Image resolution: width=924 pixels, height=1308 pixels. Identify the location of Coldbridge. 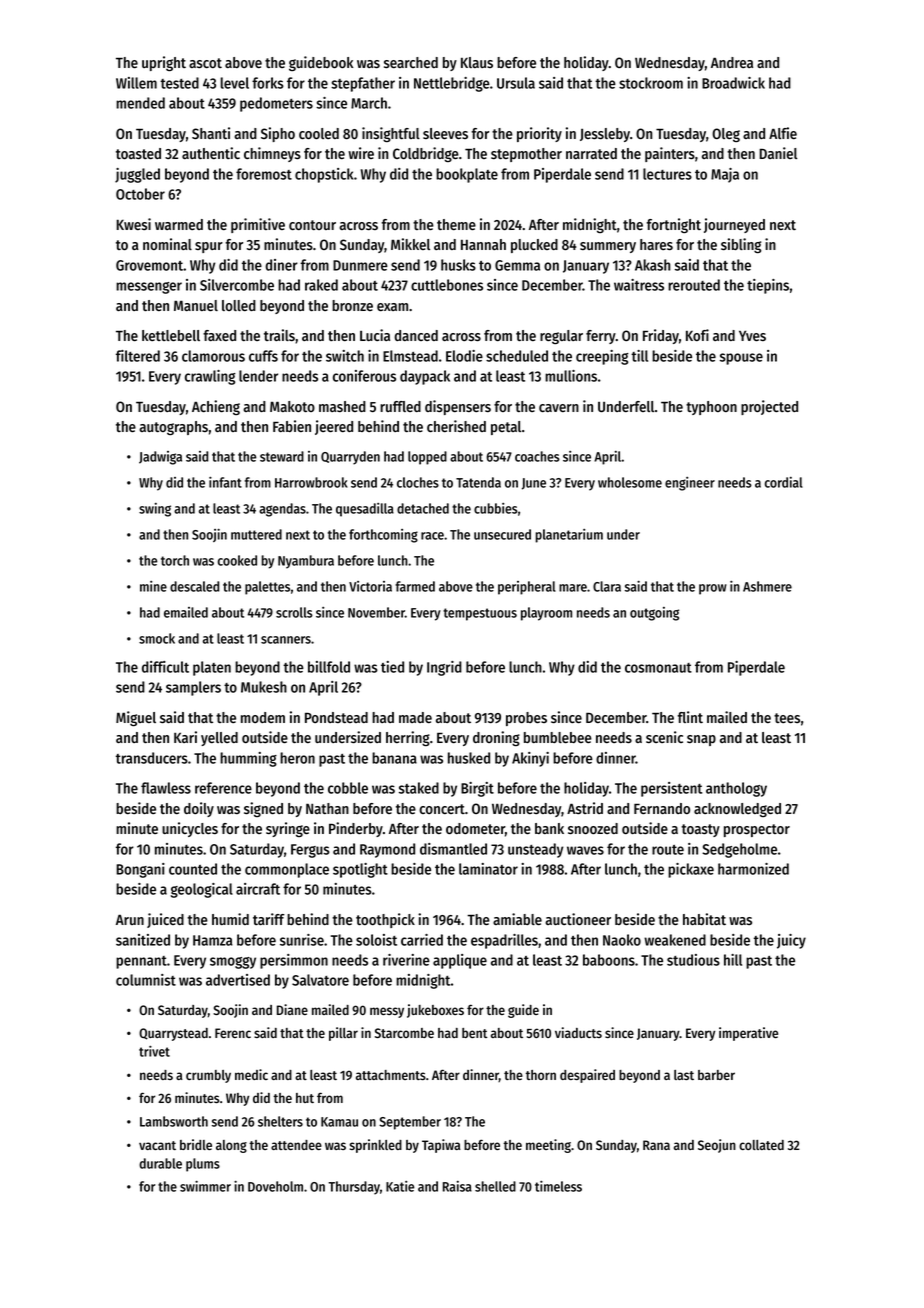
(426, 154).
